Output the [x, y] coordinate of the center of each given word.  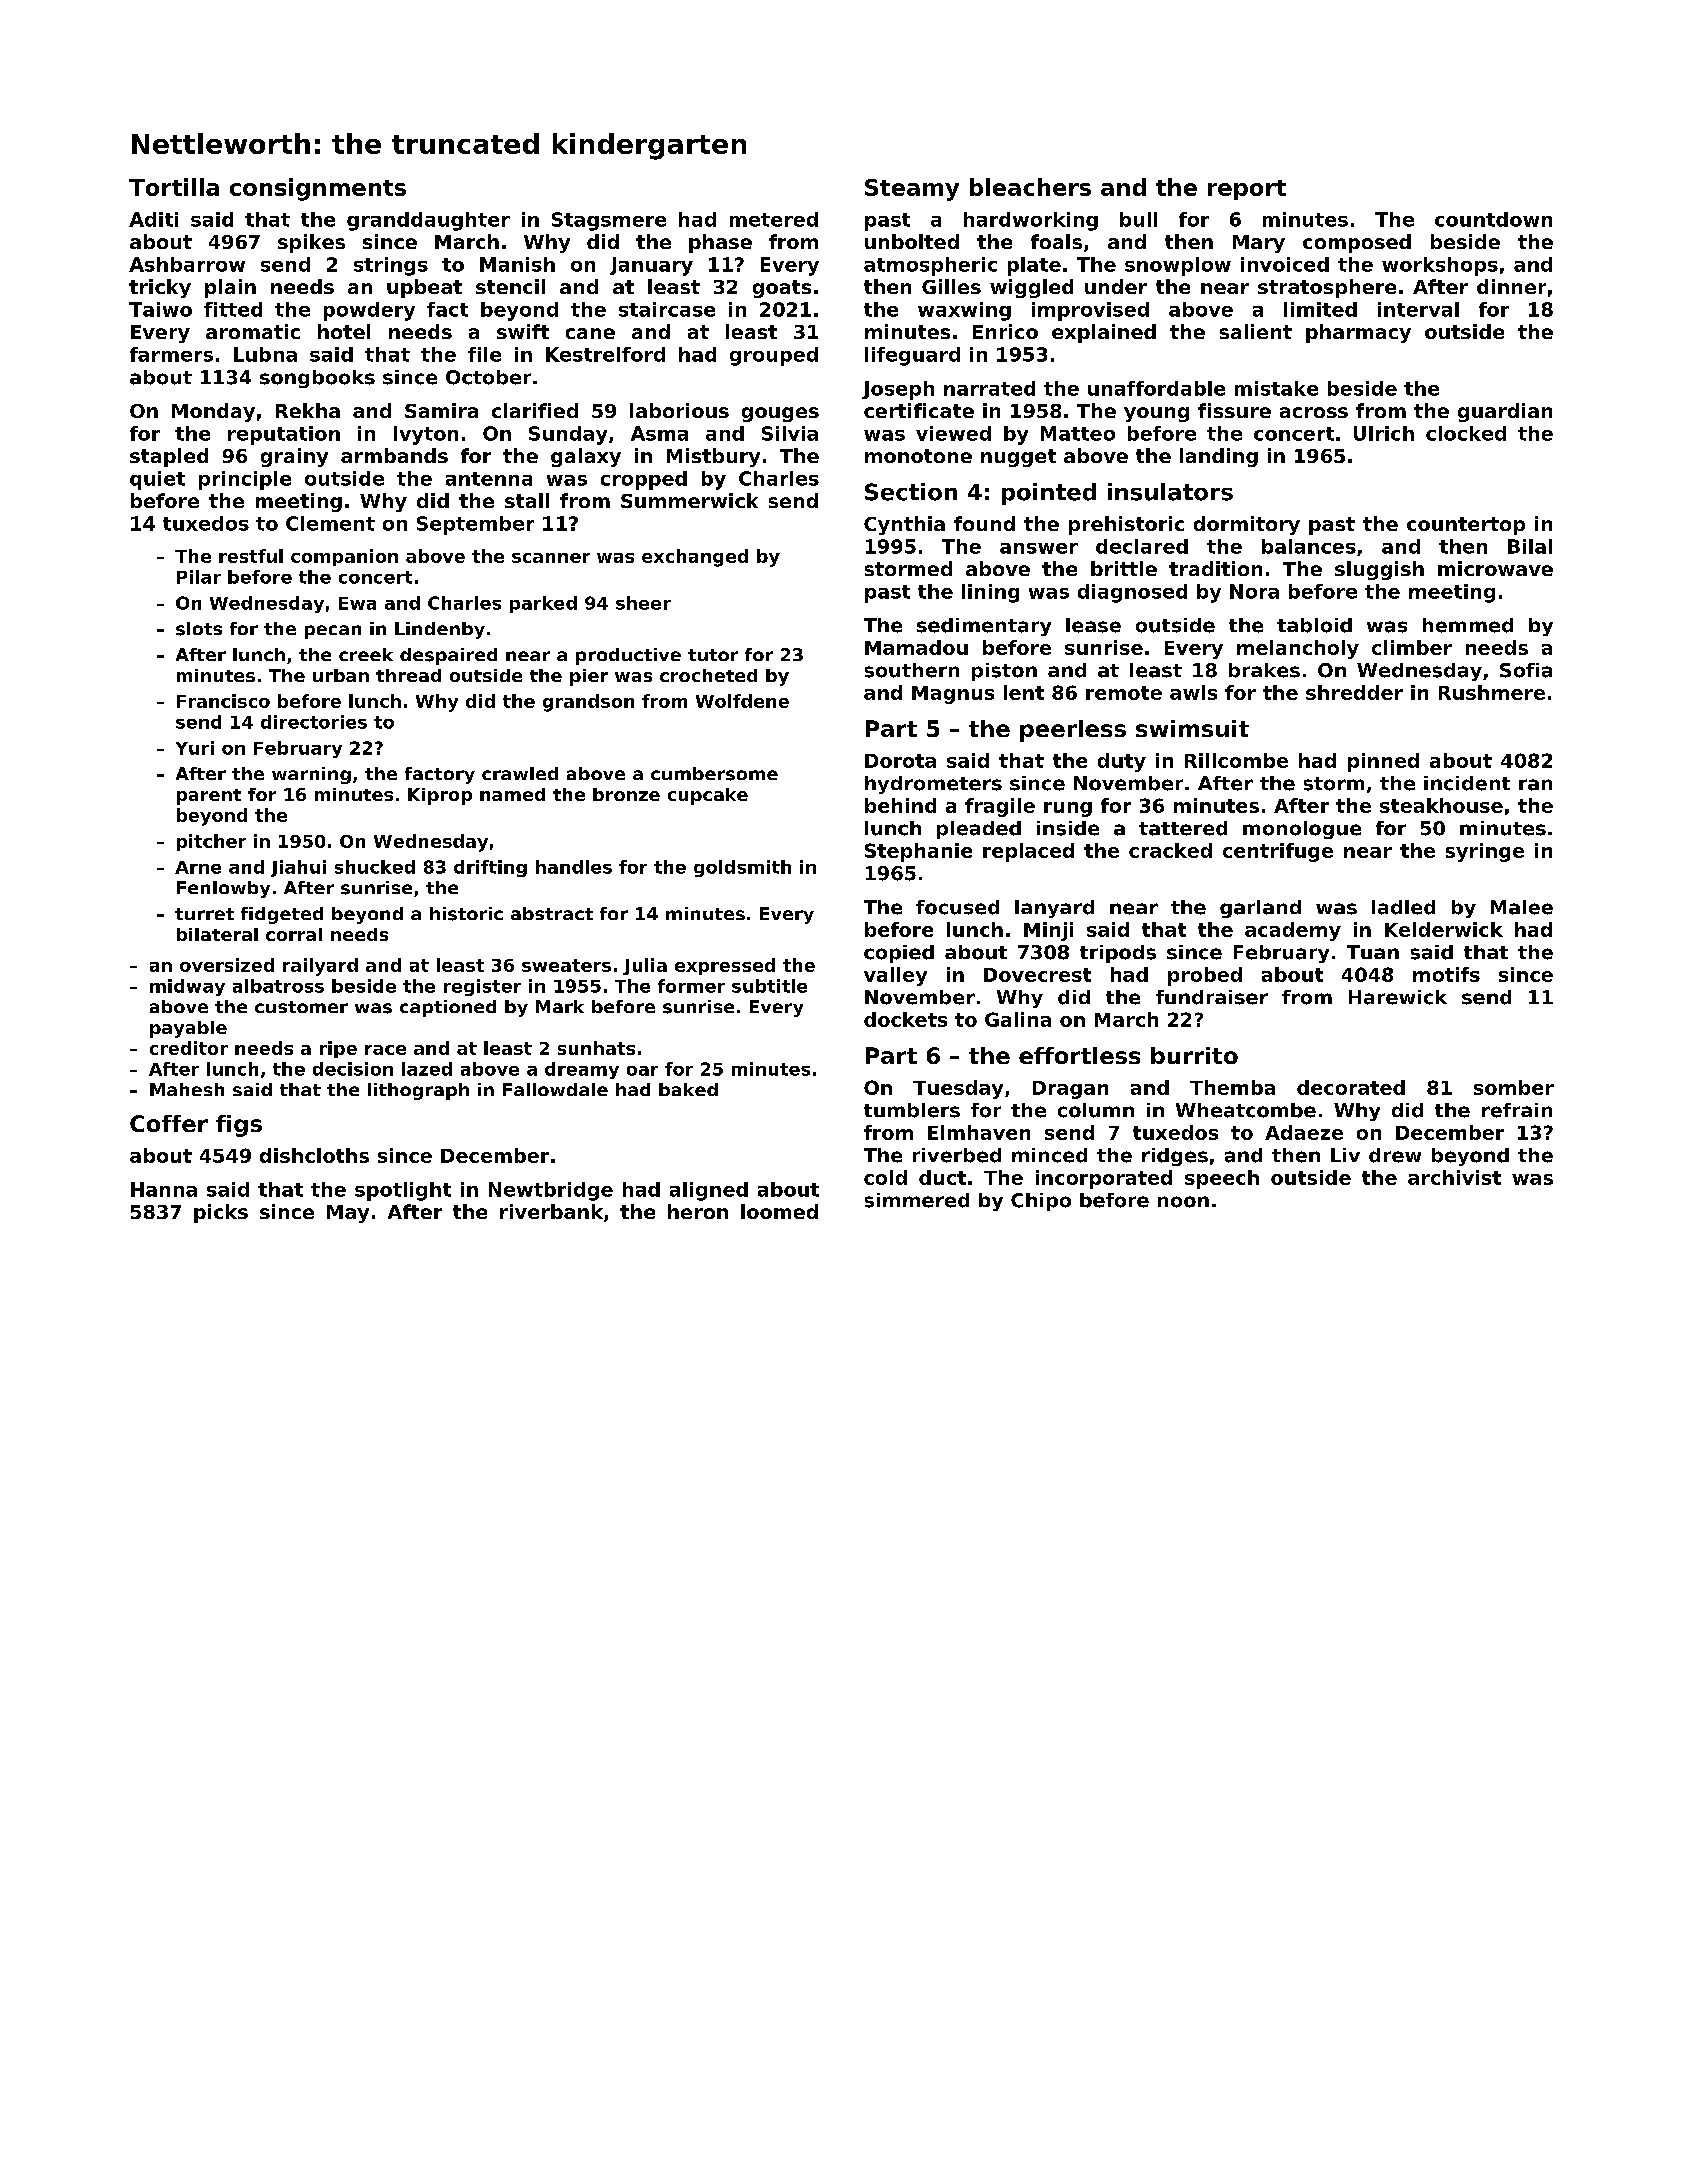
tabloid [1314, 625]
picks [221, 1213]
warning [311, 775]
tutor [713, 655]
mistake [1276, 388]
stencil [510, 286]
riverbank [551, 1211]
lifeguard [912, 356]
